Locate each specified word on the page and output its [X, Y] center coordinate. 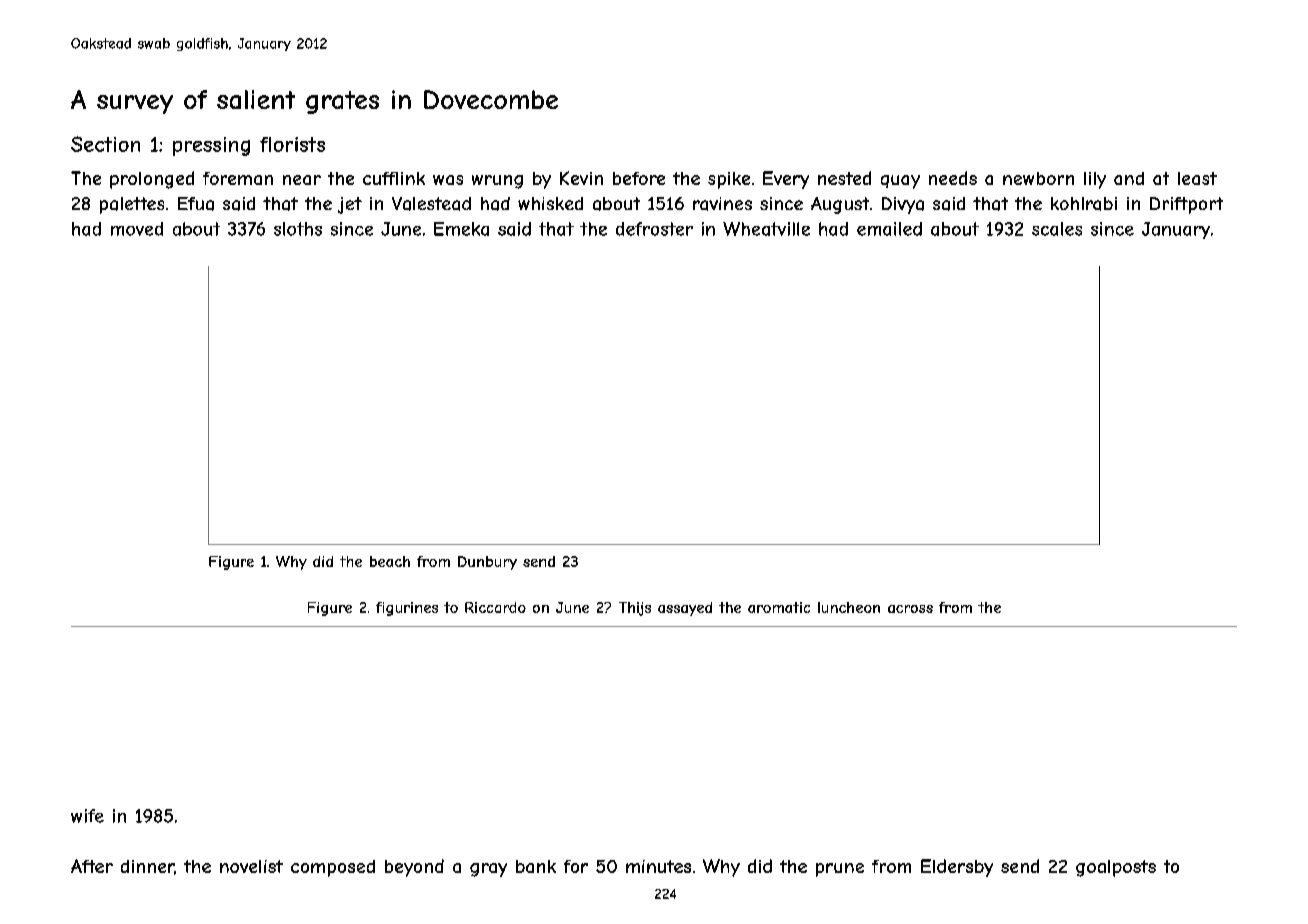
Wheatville [766, 229]
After [92, 866]
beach [390, 561]
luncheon [849, 607]
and [1129, 178]
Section [105, 144]
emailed [889, 229]
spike [729, 180]
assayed [685, 609]
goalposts [1116, 868]
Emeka [461, 229]
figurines [407, 609]
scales [1057, 229]
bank [536, 866]
